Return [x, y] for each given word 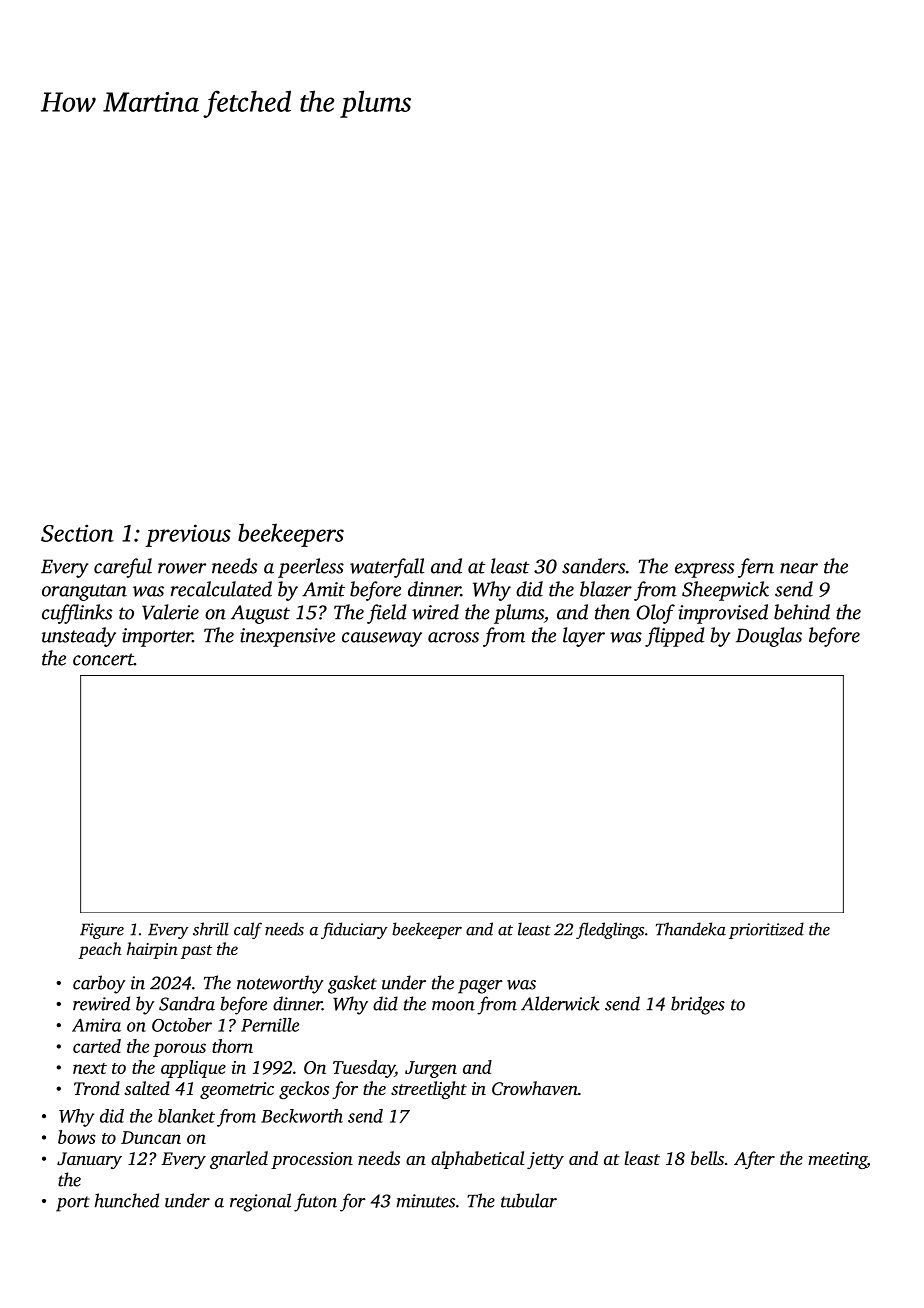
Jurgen [431, 1069]
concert [103, 659]
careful [123, 568]
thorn [232, 1046]
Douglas [769, 637]
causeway [382, 639]
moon [453, 1006]
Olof [656, 614]
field [386, 614]
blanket [186, 1116]
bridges [698, 1005]
